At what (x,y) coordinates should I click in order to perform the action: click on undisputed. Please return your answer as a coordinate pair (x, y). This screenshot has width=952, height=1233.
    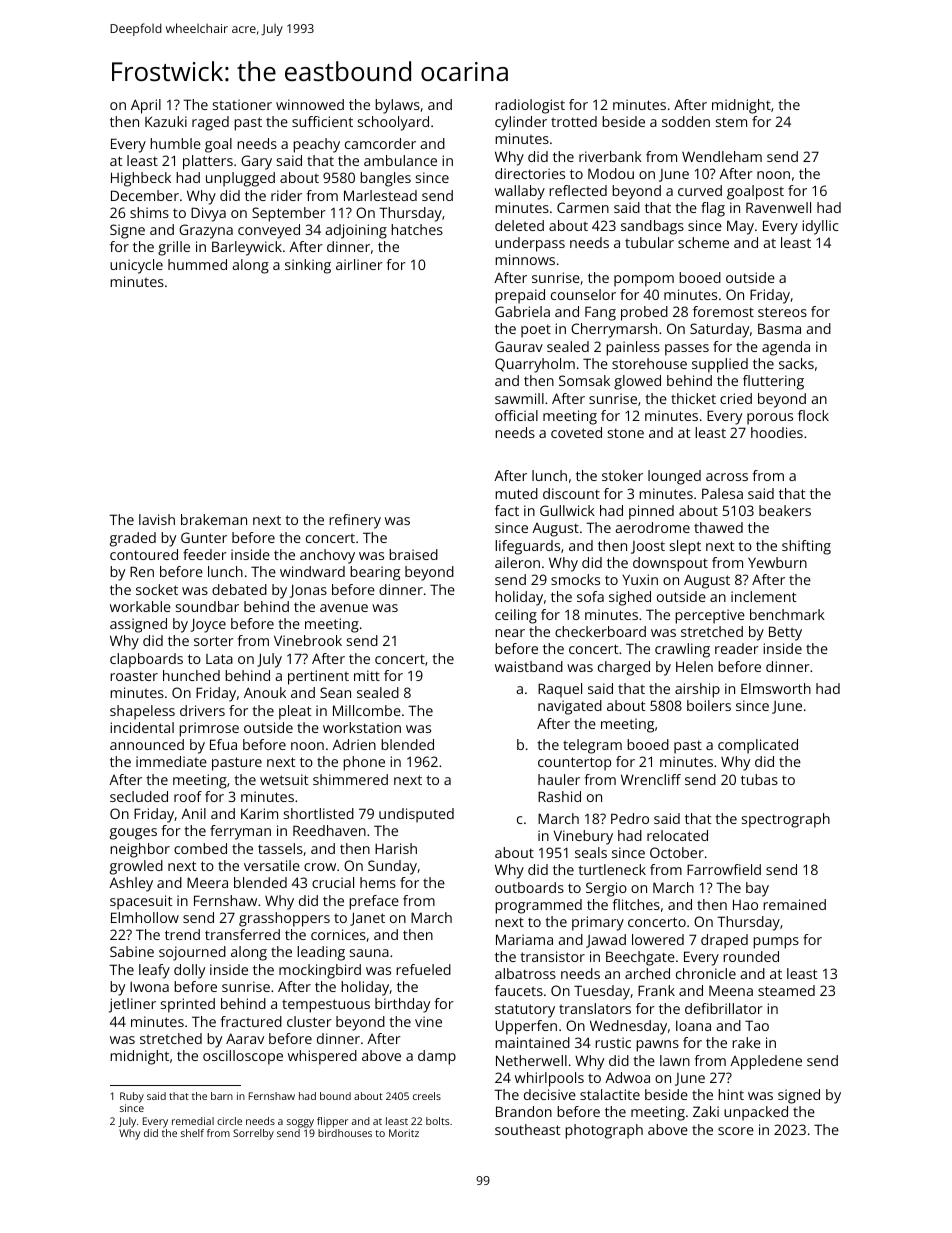
    Looking at the image, I should click on (416, 815).
